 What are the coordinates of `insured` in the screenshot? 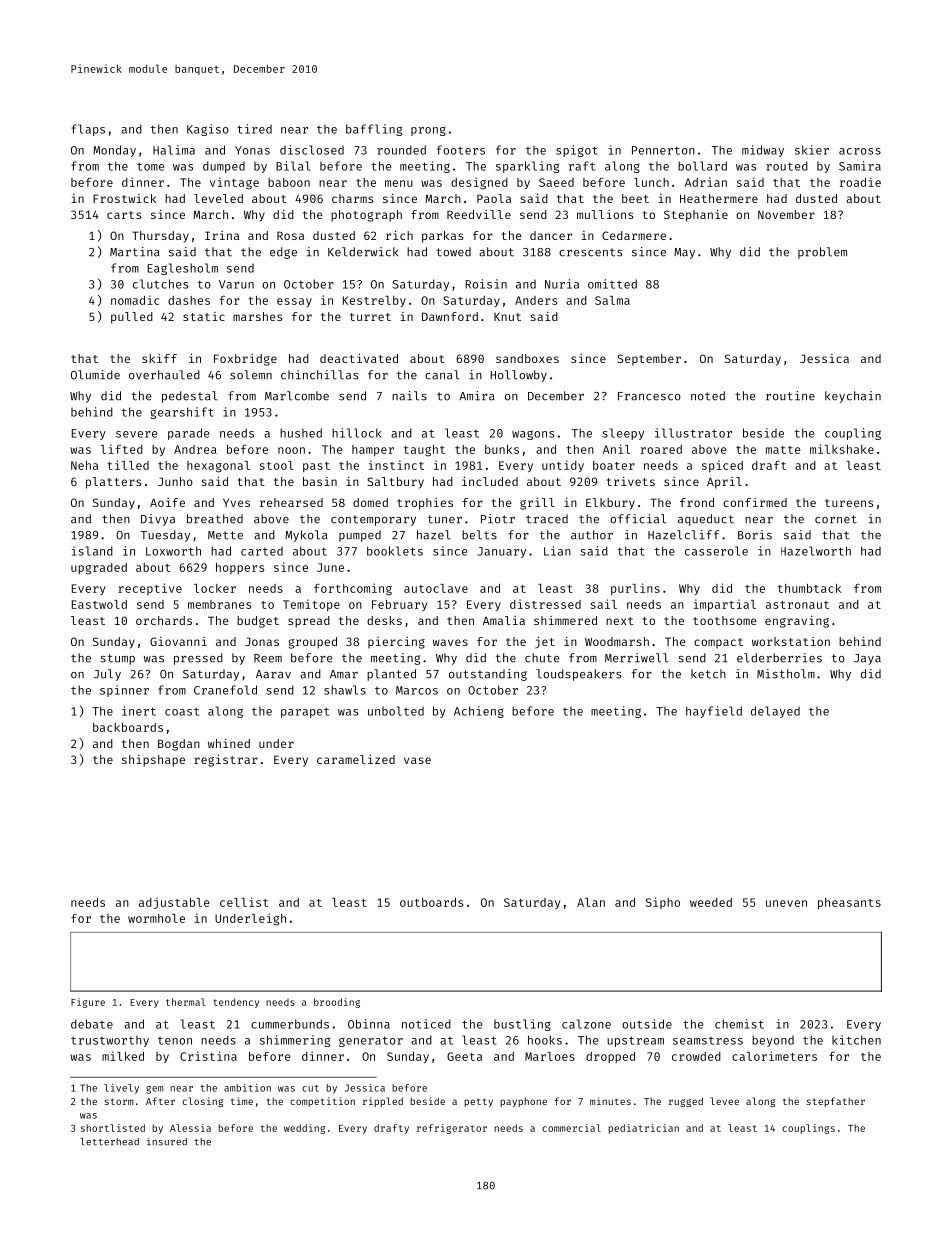 It's located at (167, 1141).
